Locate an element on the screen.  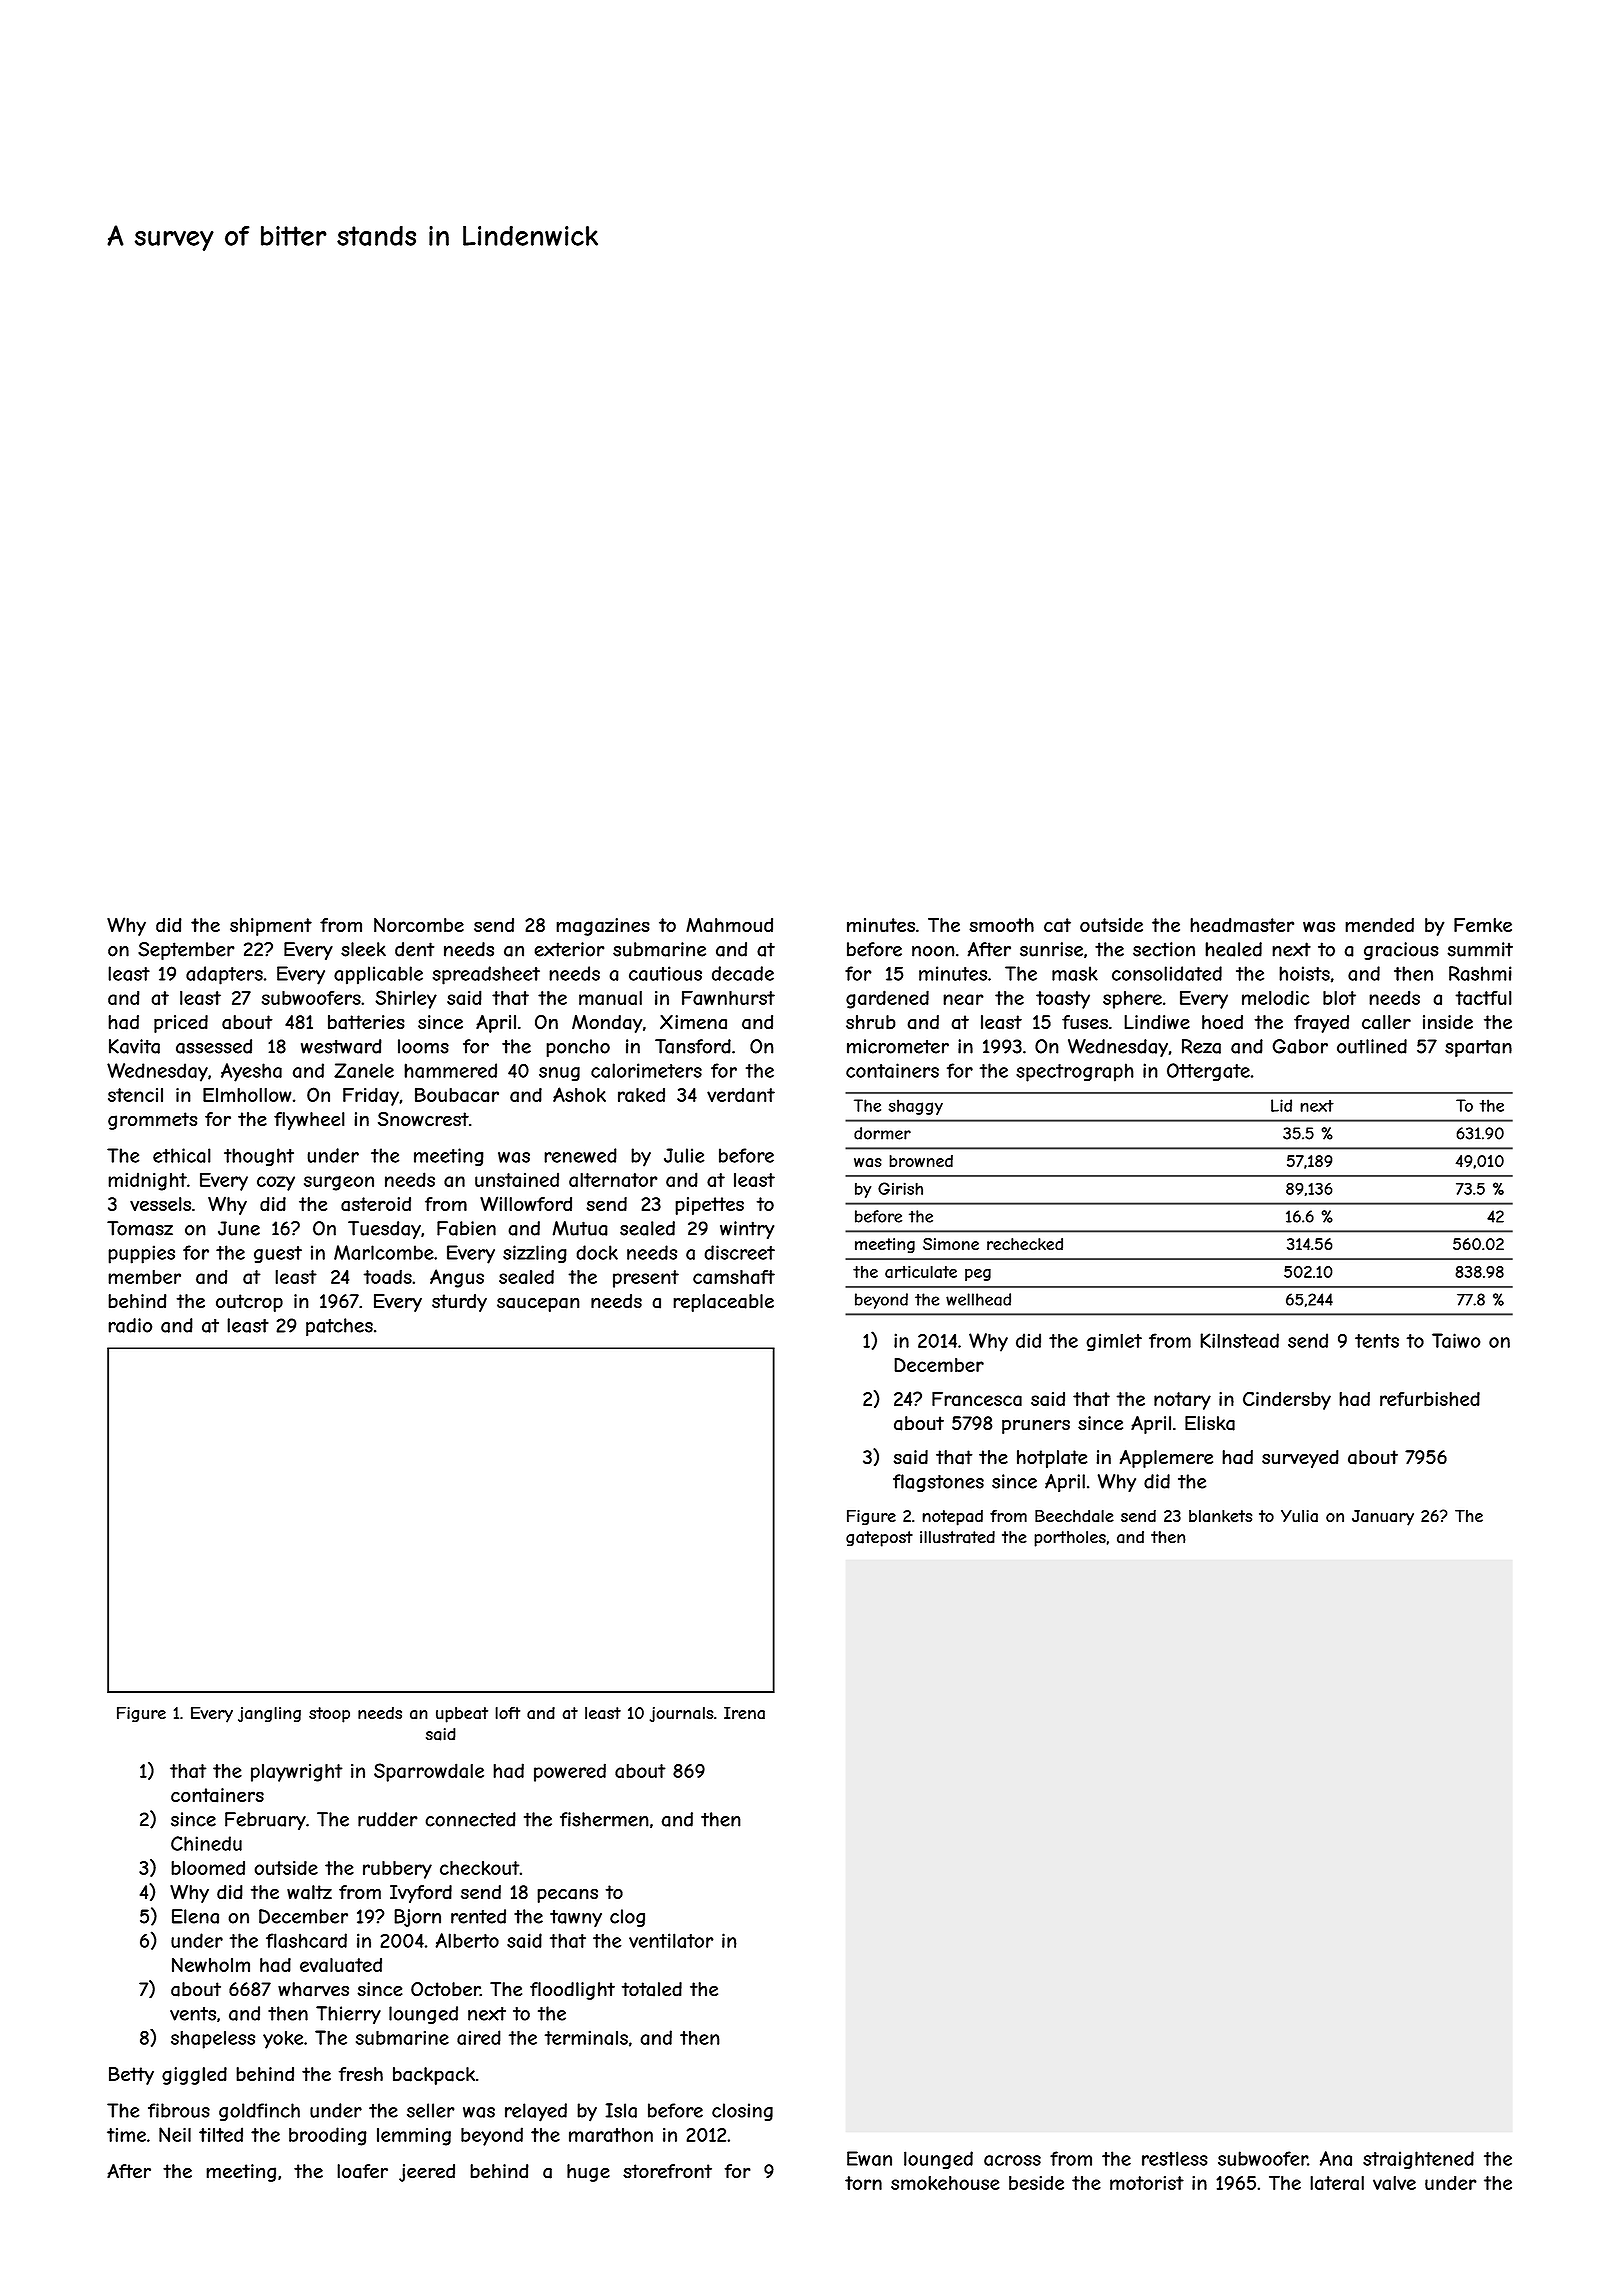
Julie is located at coordinates (684, 1155).
